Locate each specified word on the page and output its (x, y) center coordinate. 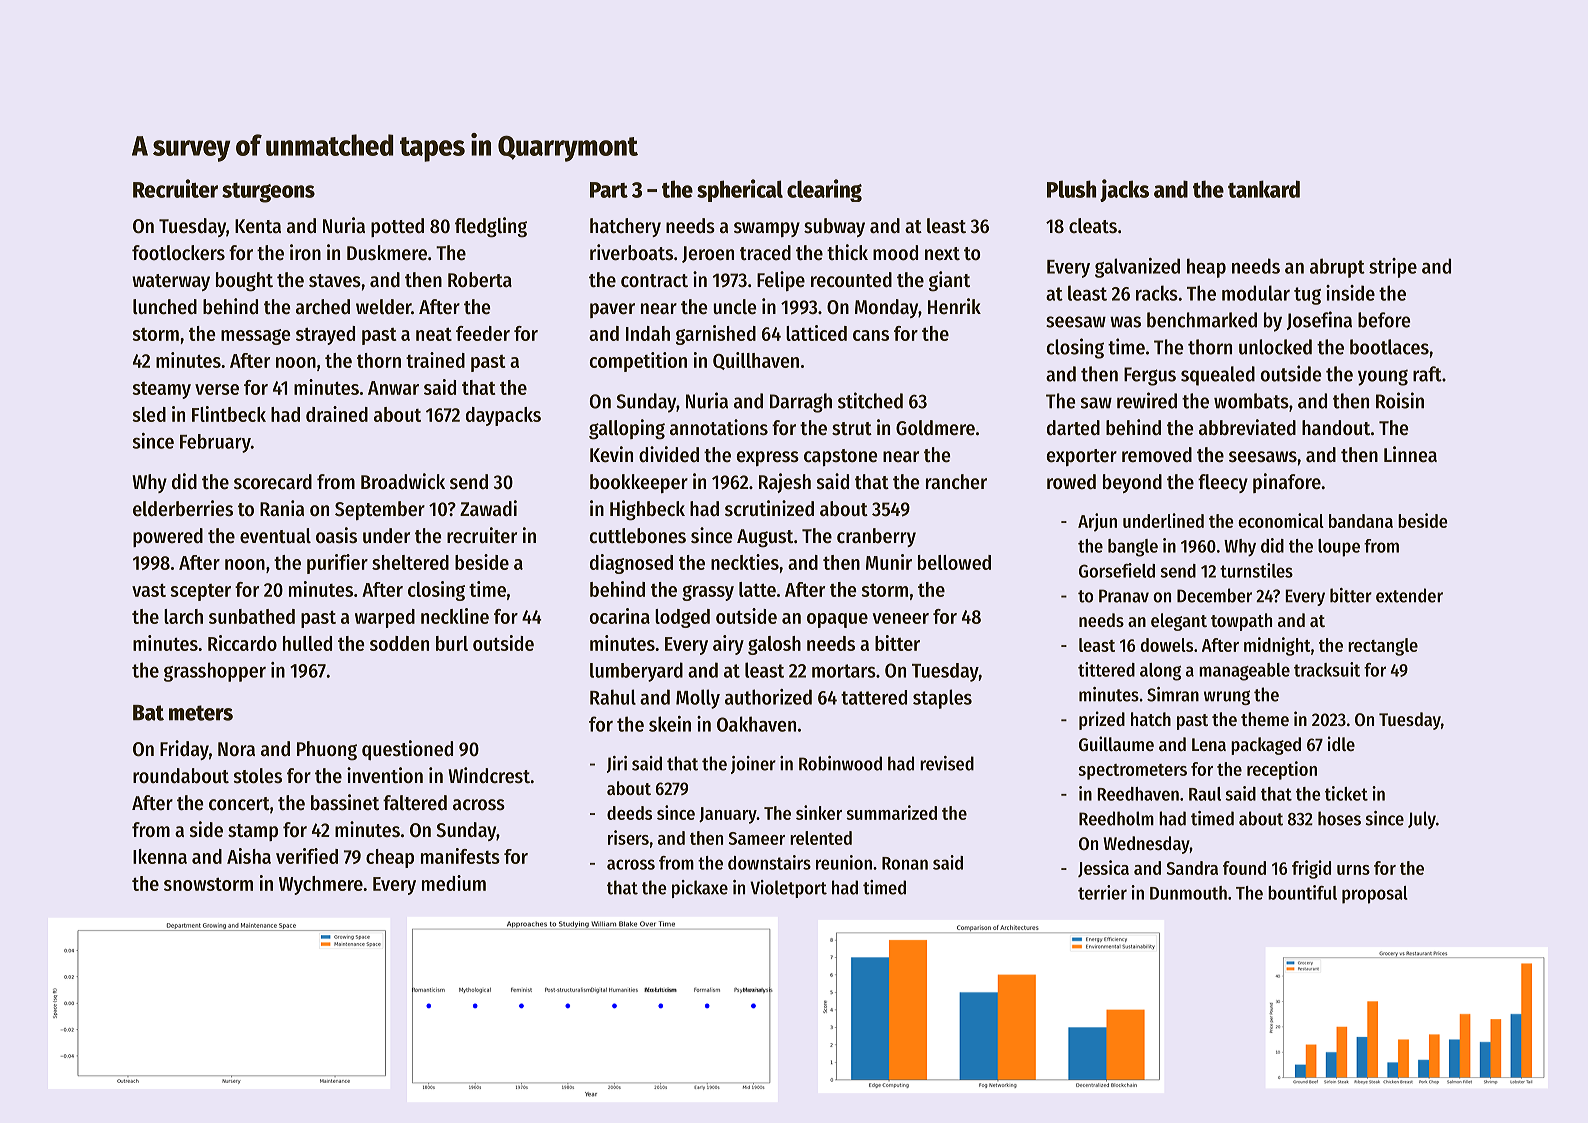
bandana (1361, 521)
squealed (1218, 376)
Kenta (258, 226)
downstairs (769, 862)
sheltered (410, 562)
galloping (627, 429)
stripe (1393, 268)
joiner (753, 765)
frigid (1311, 869)
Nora (236, 749)
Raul (1205, 794)
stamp (253, 832)
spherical (740, 190)
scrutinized (769, 508)
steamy (161, 390)
